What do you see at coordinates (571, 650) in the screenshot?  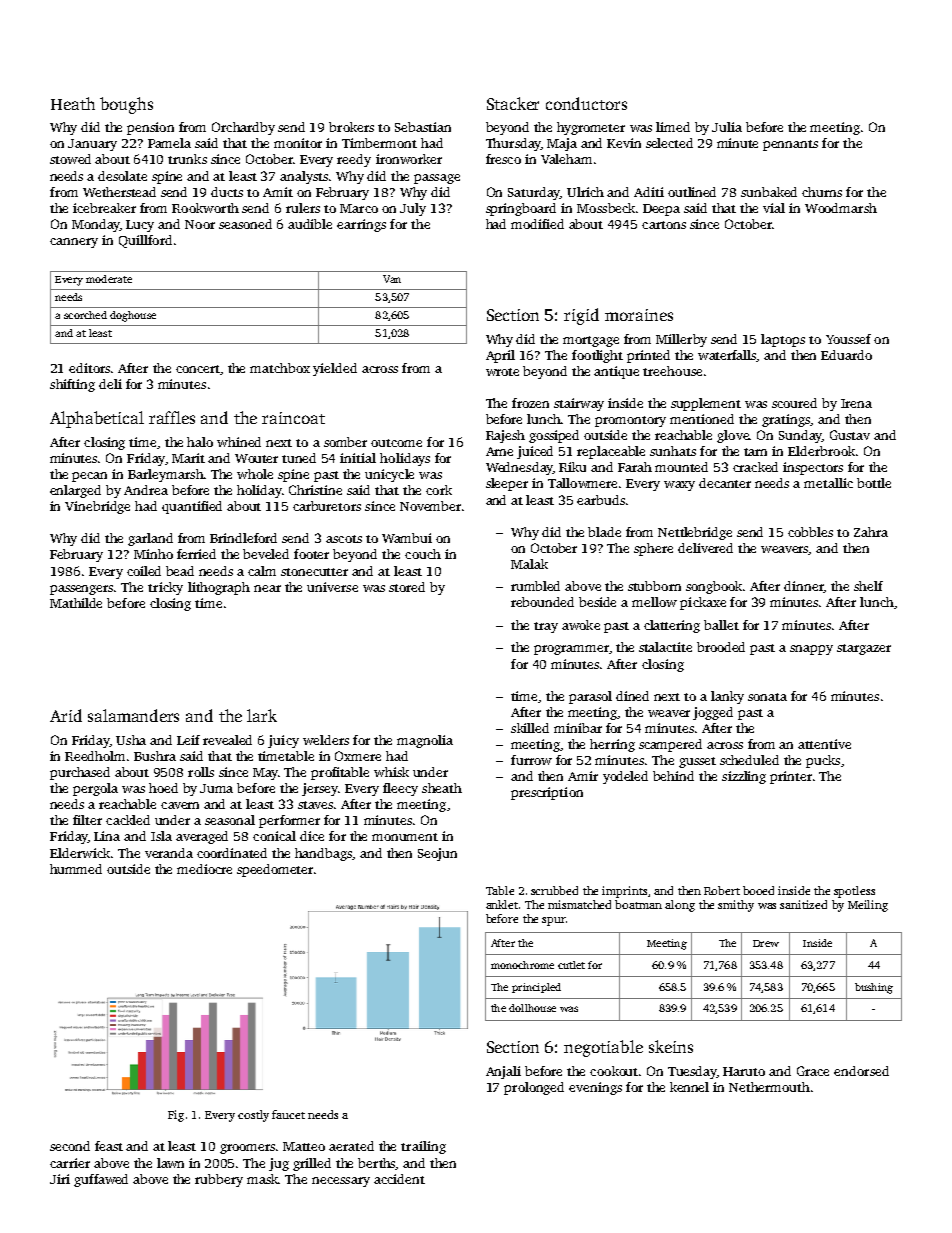 I see `programmer` at bounding box center [571, 650].
